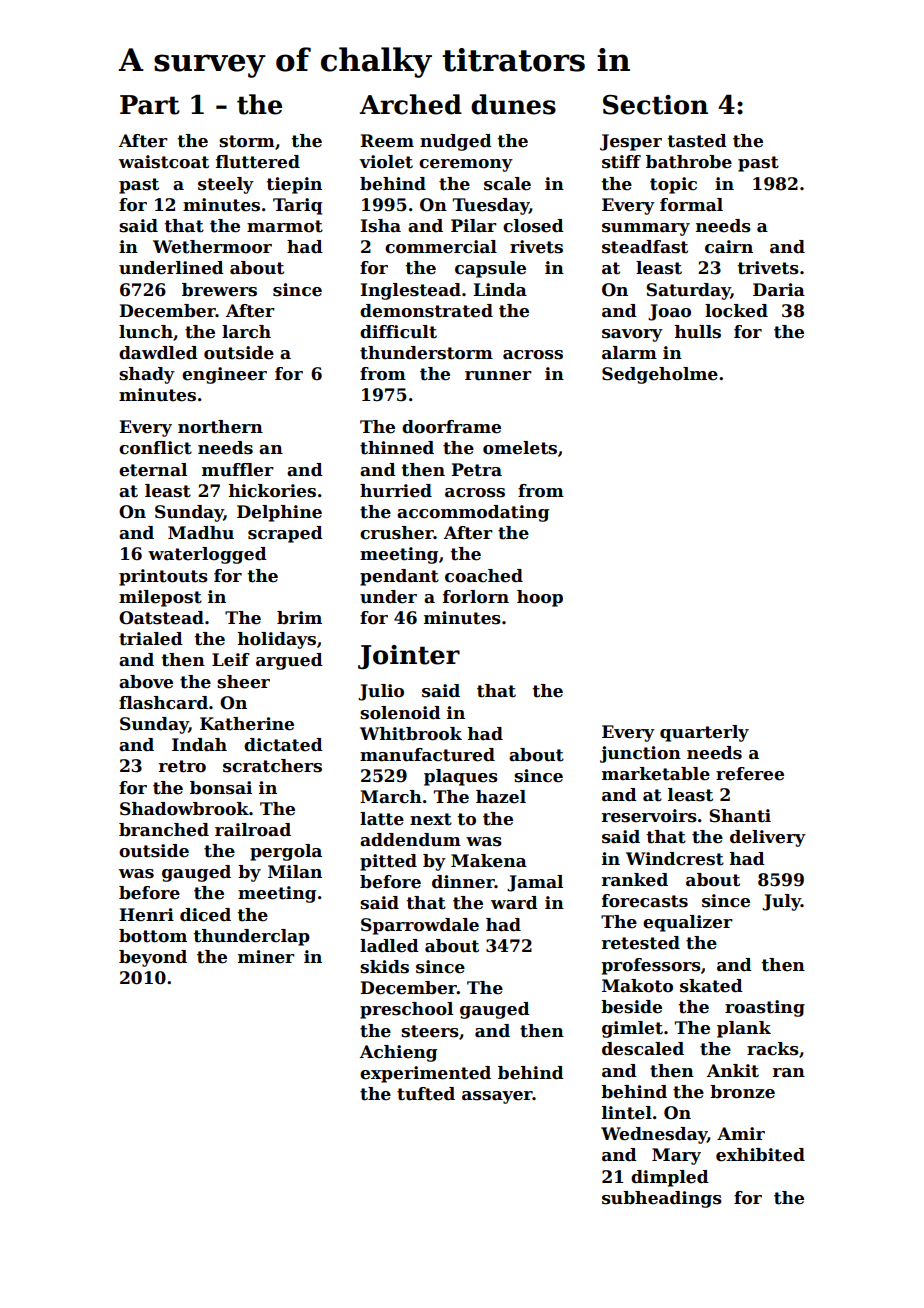 The height and width of the screenshot is (1308, 924). Describe the element at coordinates (655, 105) in the screenshot. I see `Section` at that location.
